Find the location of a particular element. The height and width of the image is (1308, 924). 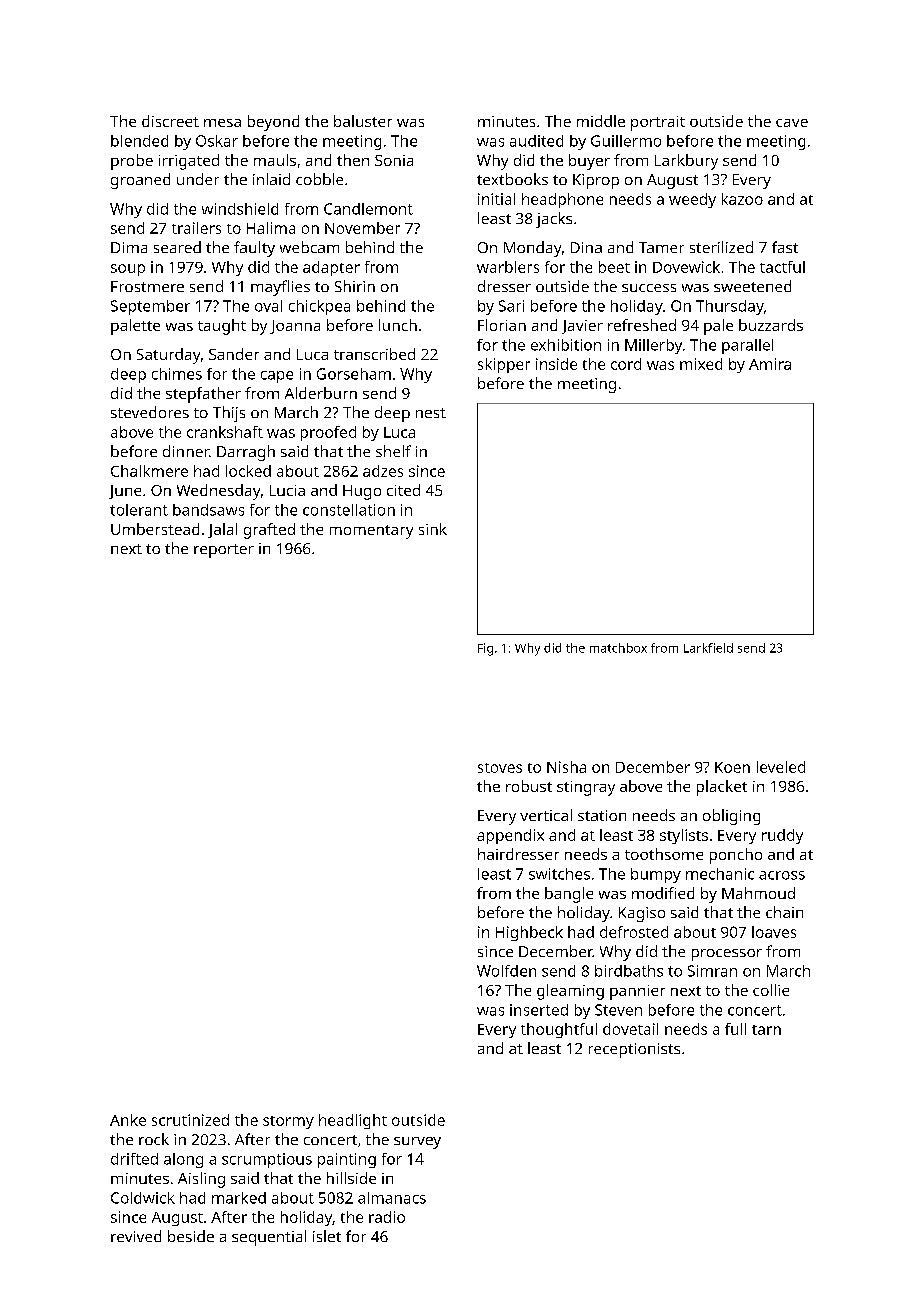

faulty is located at coordinates (254, 249).
